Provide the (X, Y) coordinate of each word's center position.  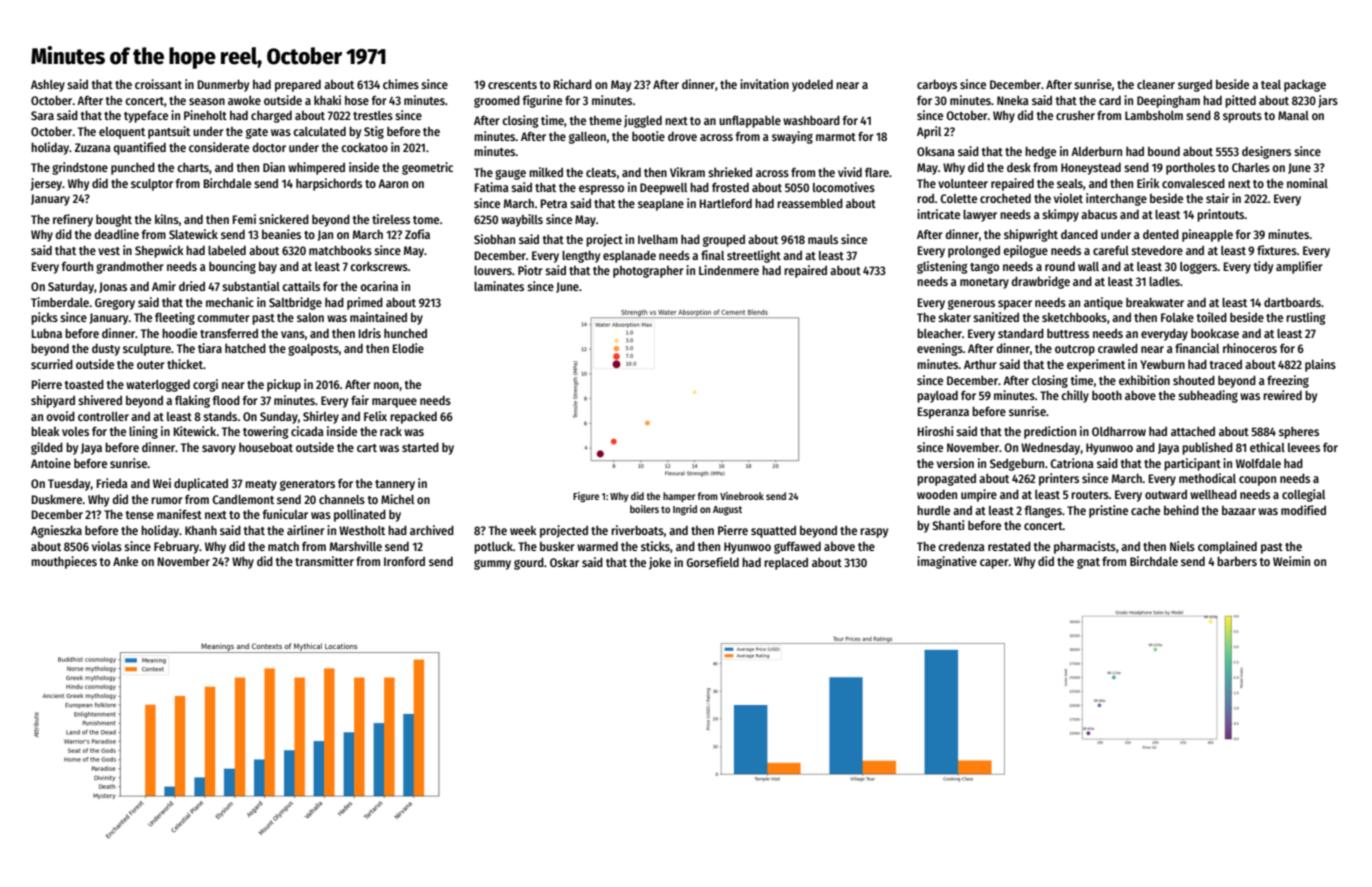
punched (133, 168)
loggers (1199, 268)
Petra (554, 203)
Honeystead (1091, 168)
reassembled (810, 203)
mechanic (230, 302)
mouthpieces (64, 562)
